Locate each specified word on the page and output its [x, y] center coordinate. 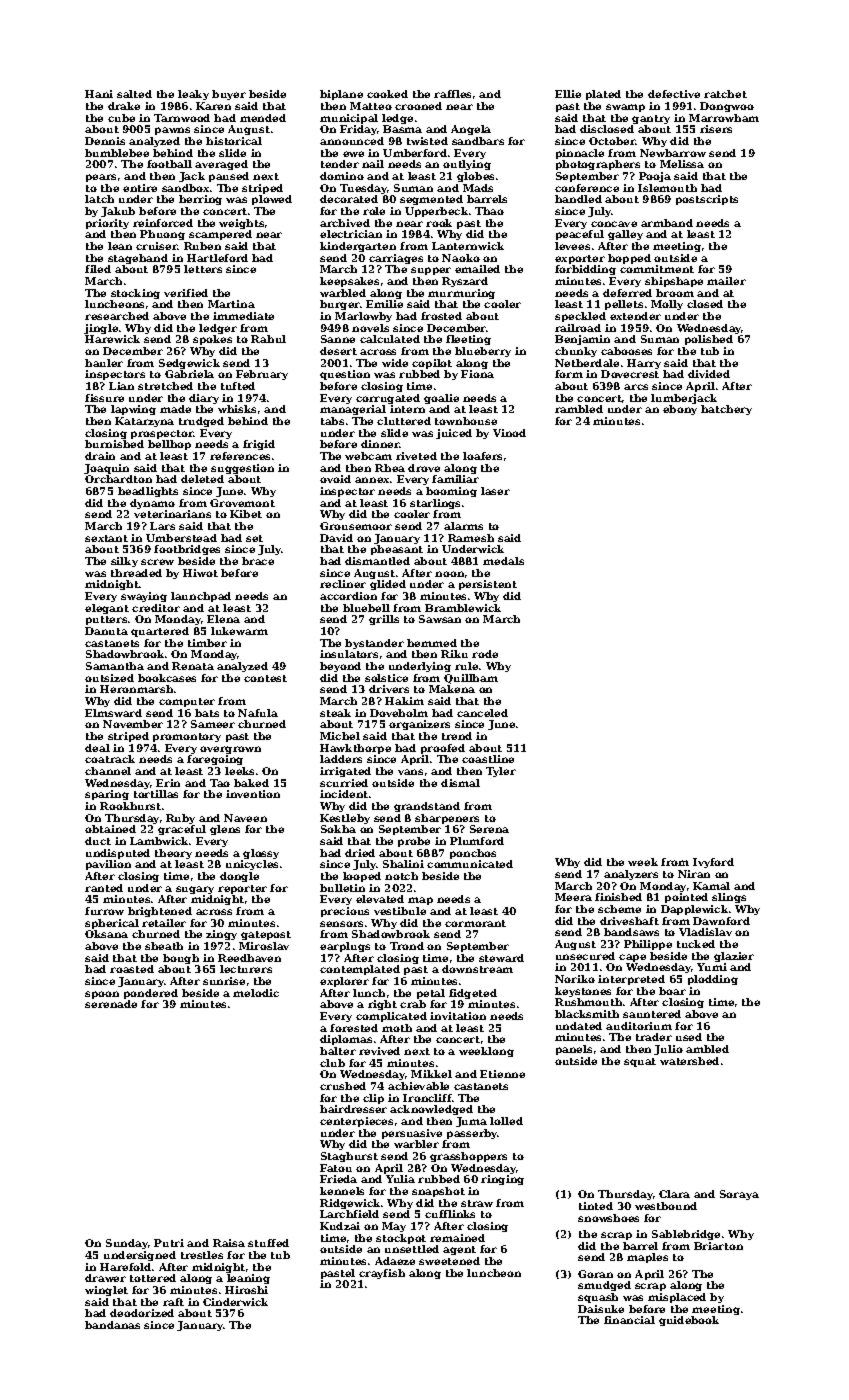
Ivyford [713, 863]
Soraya [739, 1195]
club [332, 1063]
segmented [431, 200]
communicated [470, 864]
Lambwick [160, 841]
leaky [193, 95]
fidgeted [473, 994]
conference [587, 188]
